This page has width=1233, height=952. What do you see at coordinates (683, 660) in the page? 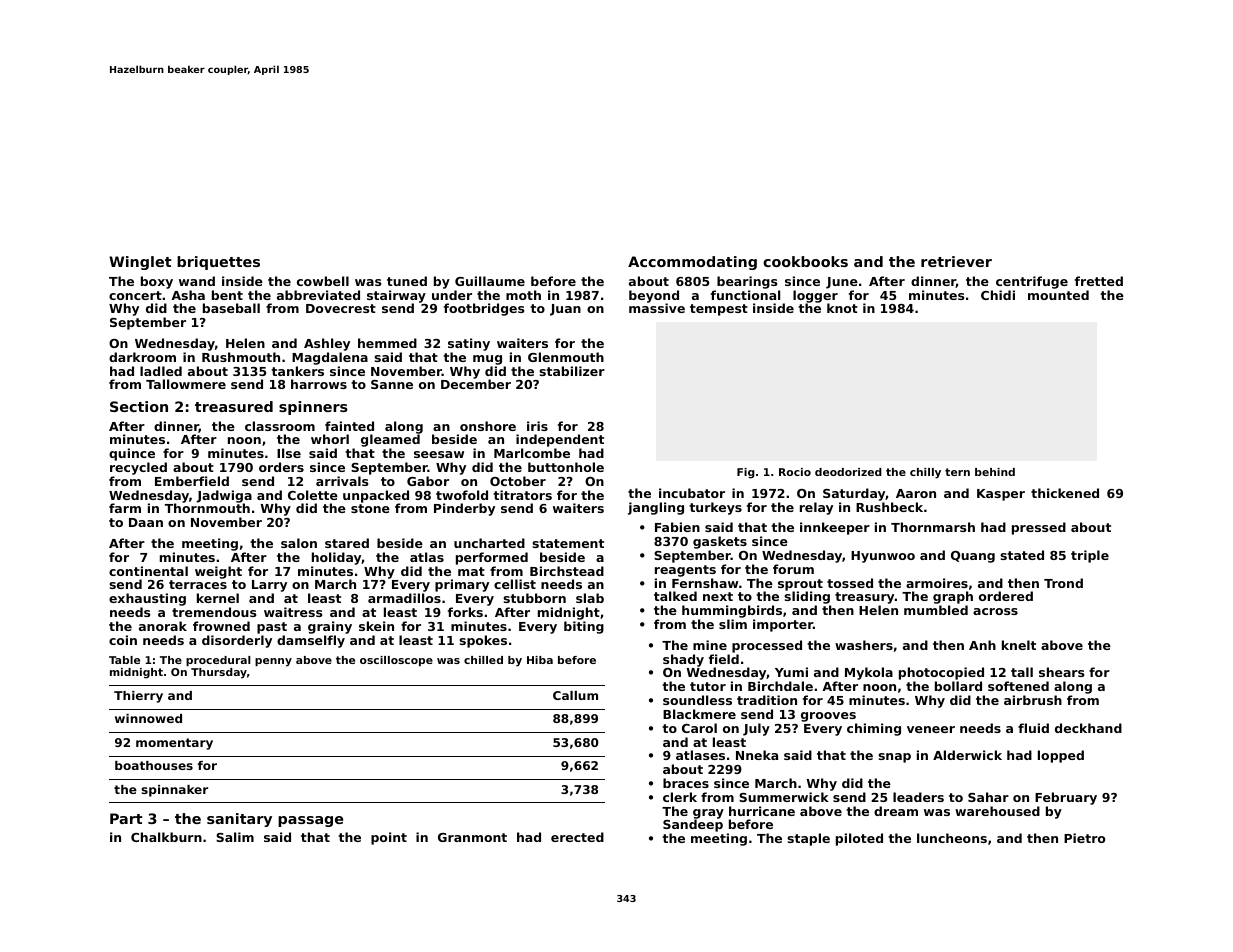
I see `shady` at bounding box center [683, 660].
